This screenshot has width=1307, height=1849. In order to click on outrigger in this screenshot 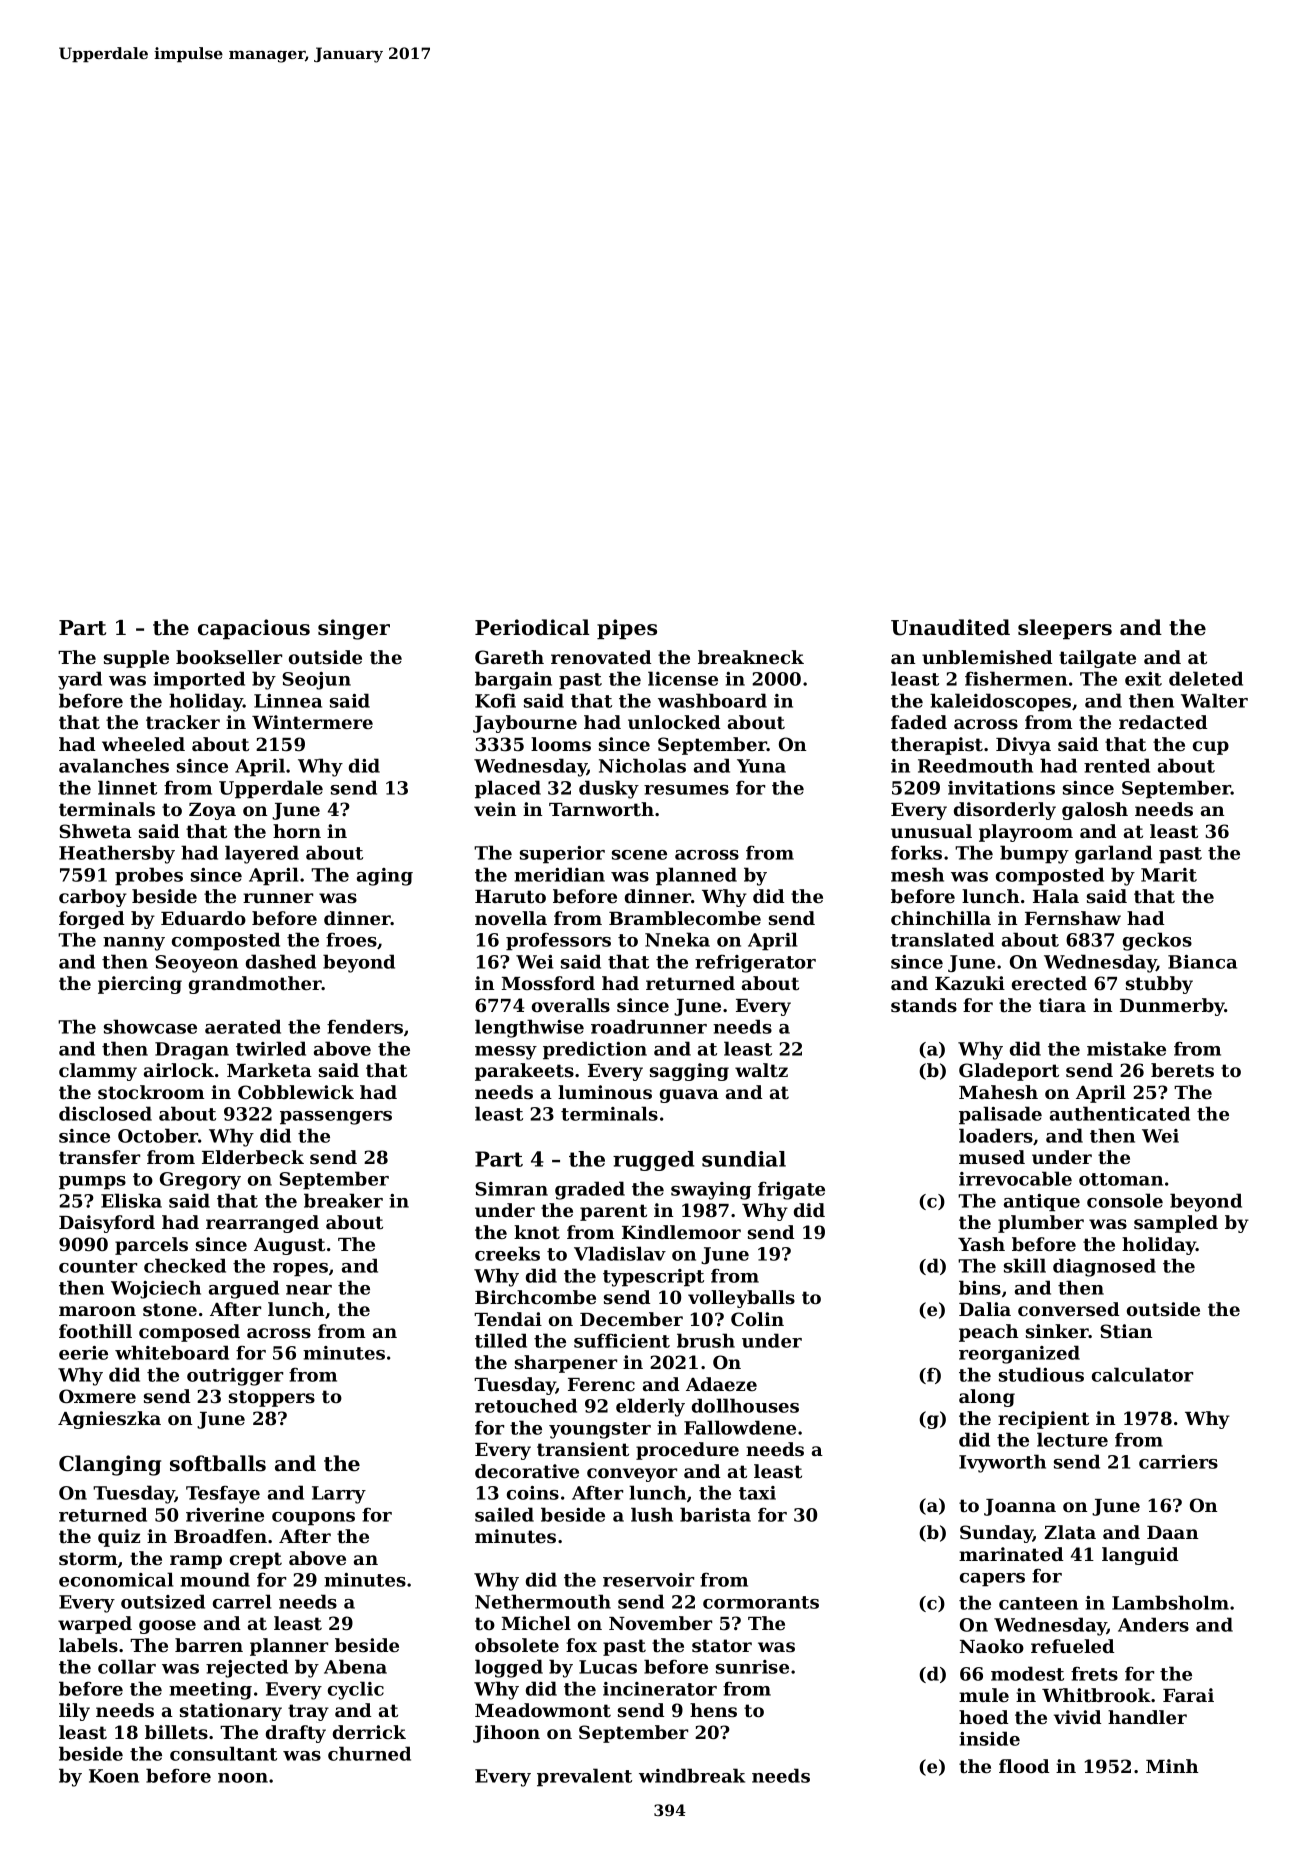, I will do `click(235, 1377)`.
